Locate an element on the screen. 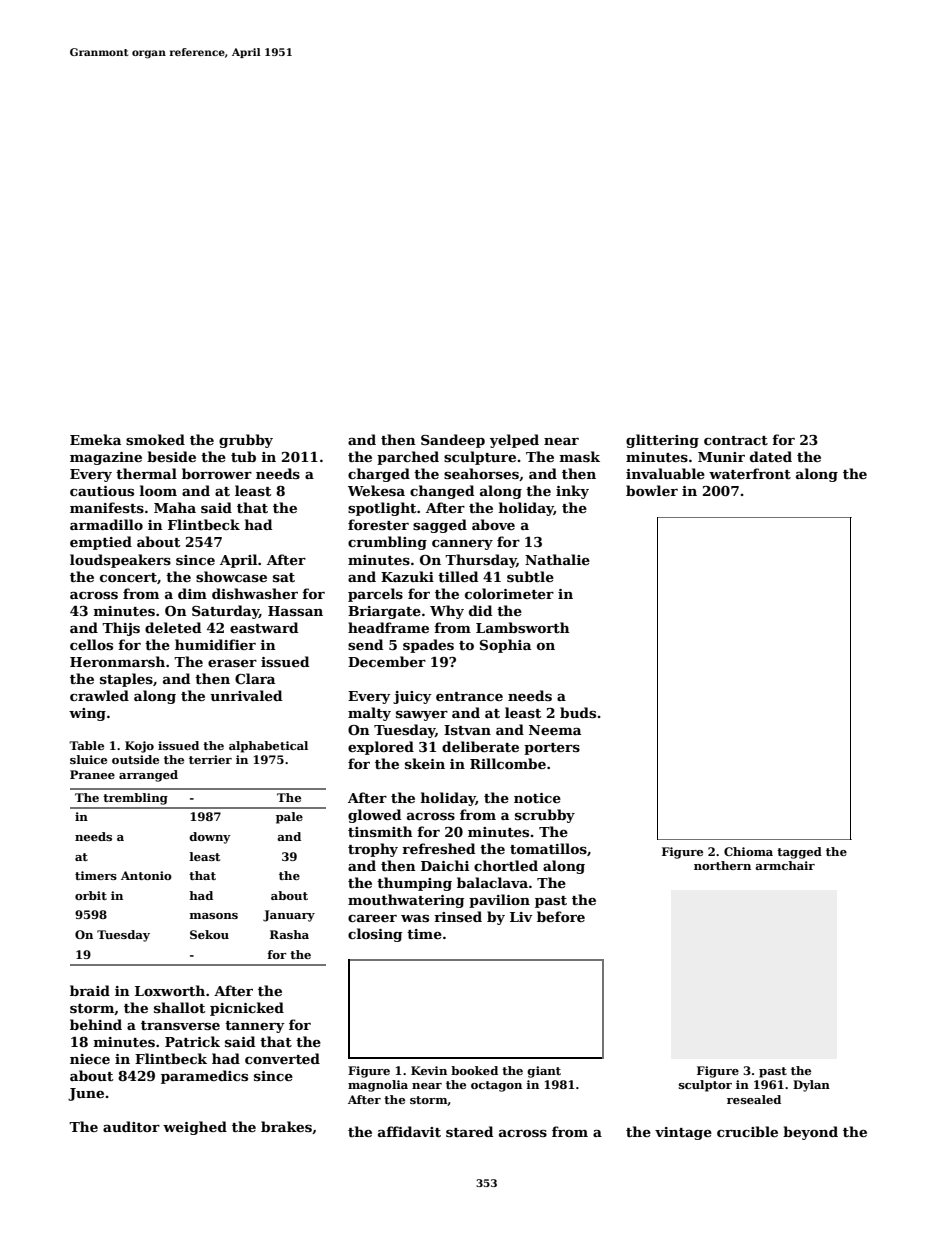 The width and height of the screenshot is (952, 1233). grubby is located at coordinates (246, 441).
